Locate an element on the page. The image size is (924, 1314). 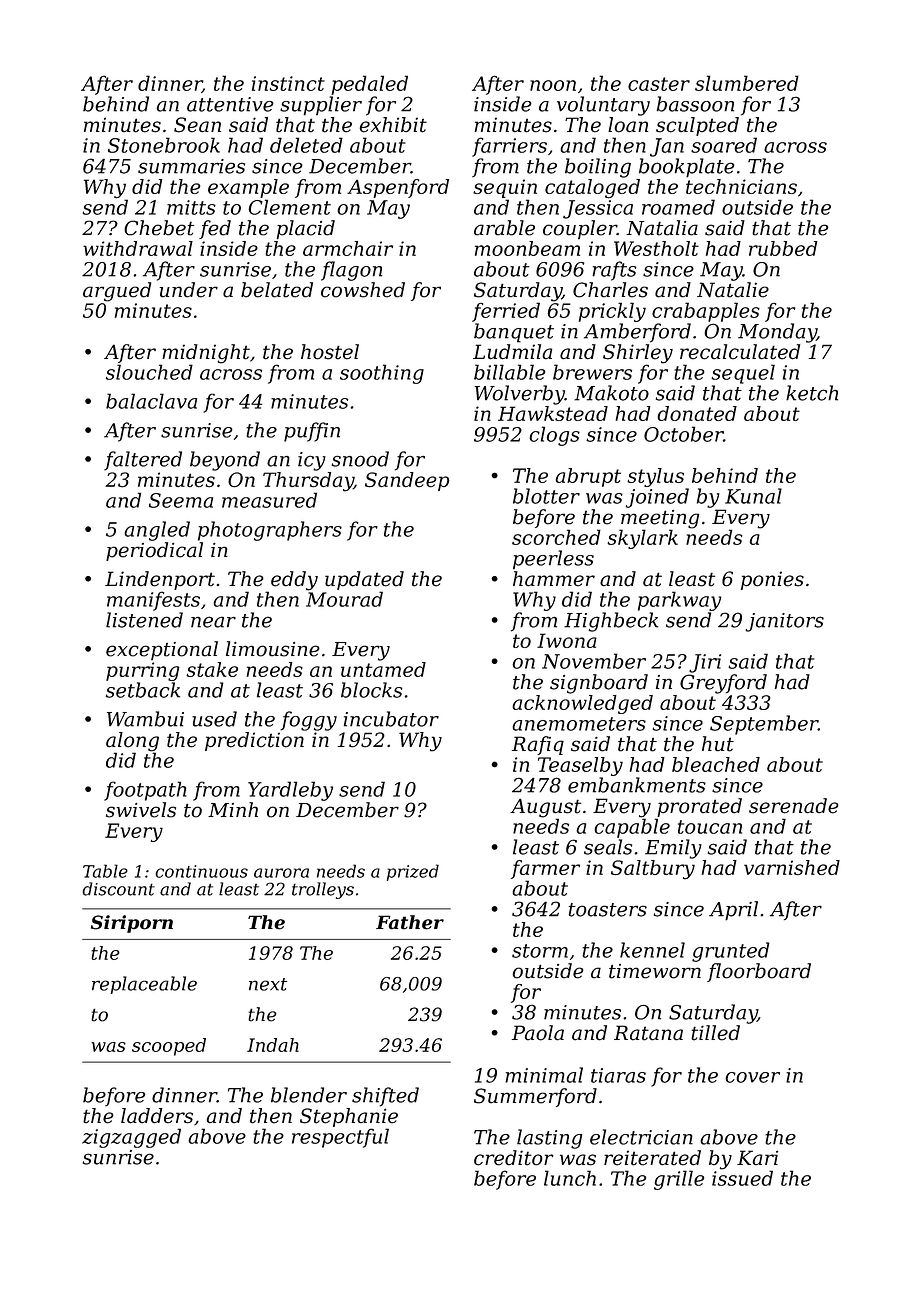
seals is located at coordinates (608, 847).
